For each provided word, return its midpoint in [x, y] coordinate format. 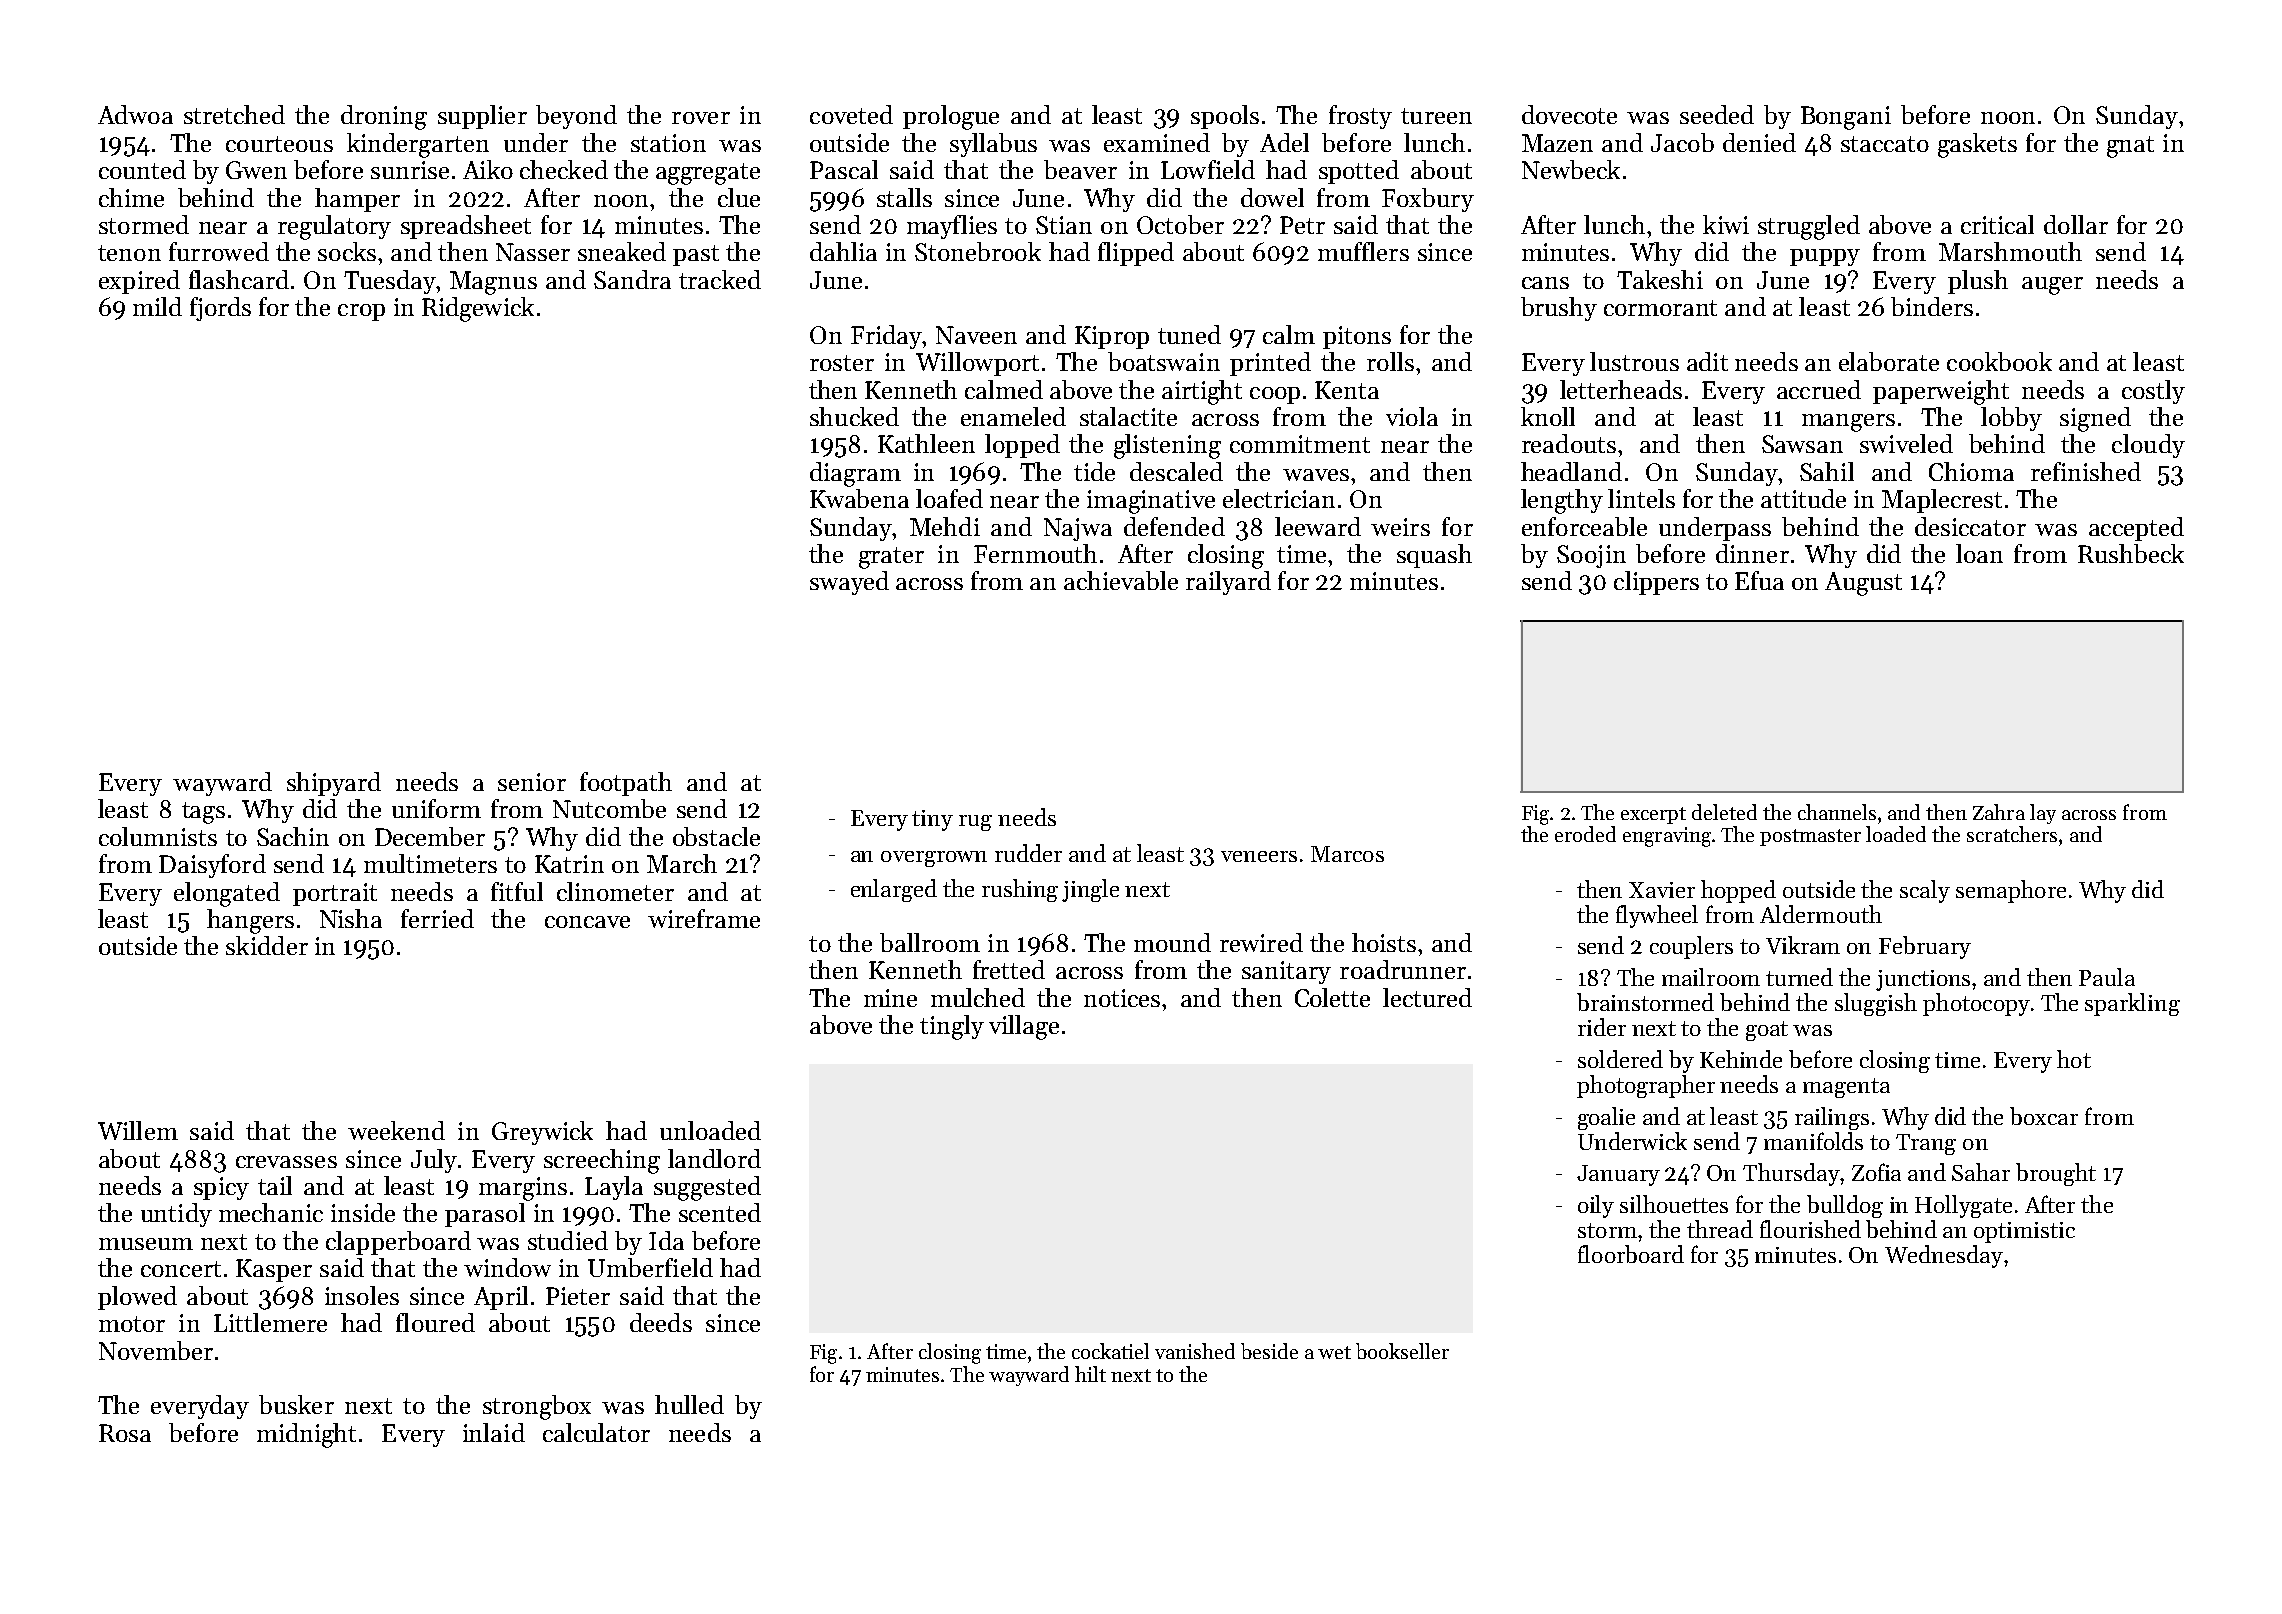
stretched [234, 114]
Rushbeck [2131, 553]
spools [1225, 117]
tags [203, 813]
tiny [932, 820]
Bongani [1846, 118]
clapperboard [398, 1243]
